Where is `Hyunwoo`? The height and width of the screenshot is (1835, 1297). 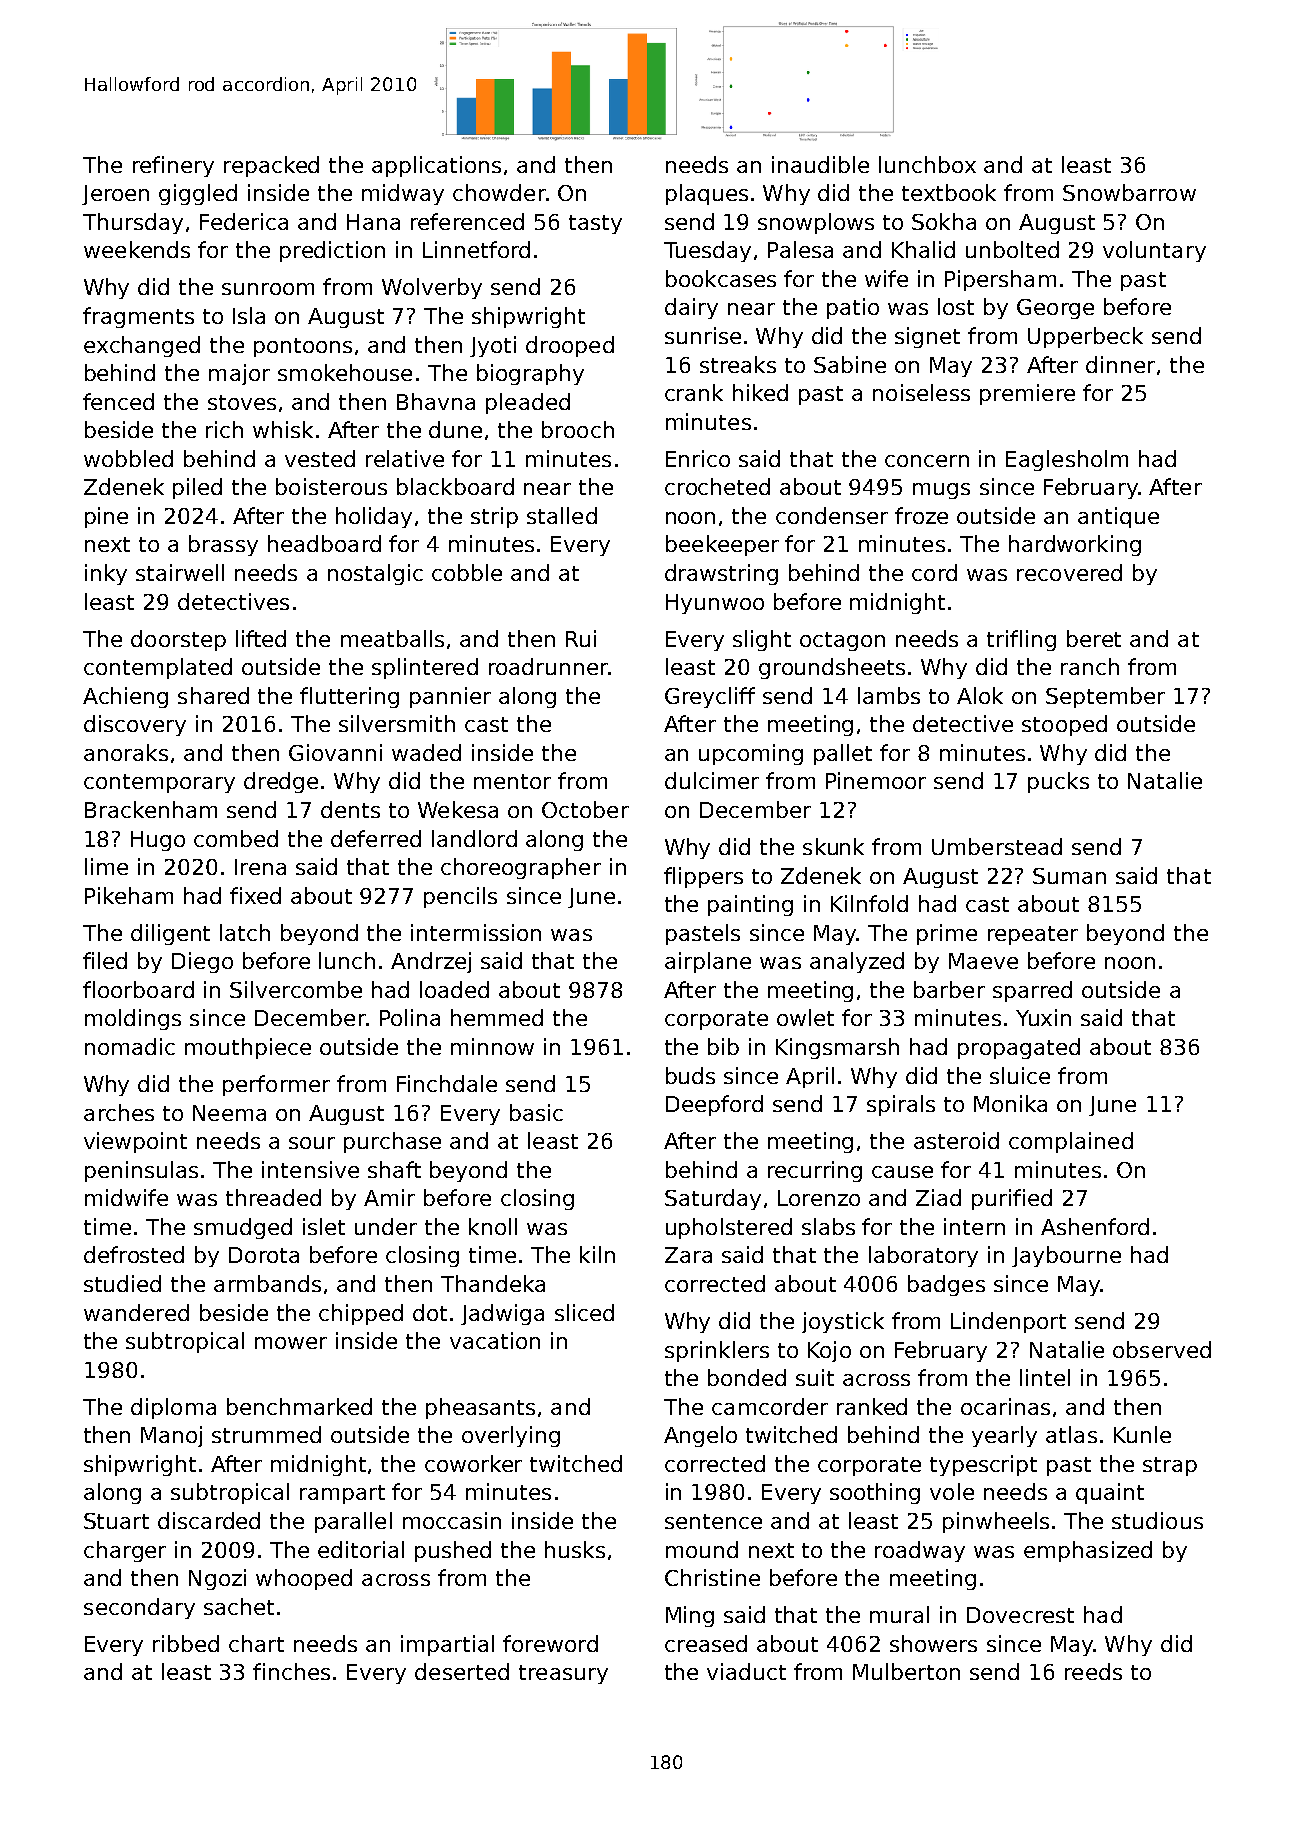 Hyunwoo is located at coordinates (715, 604).
